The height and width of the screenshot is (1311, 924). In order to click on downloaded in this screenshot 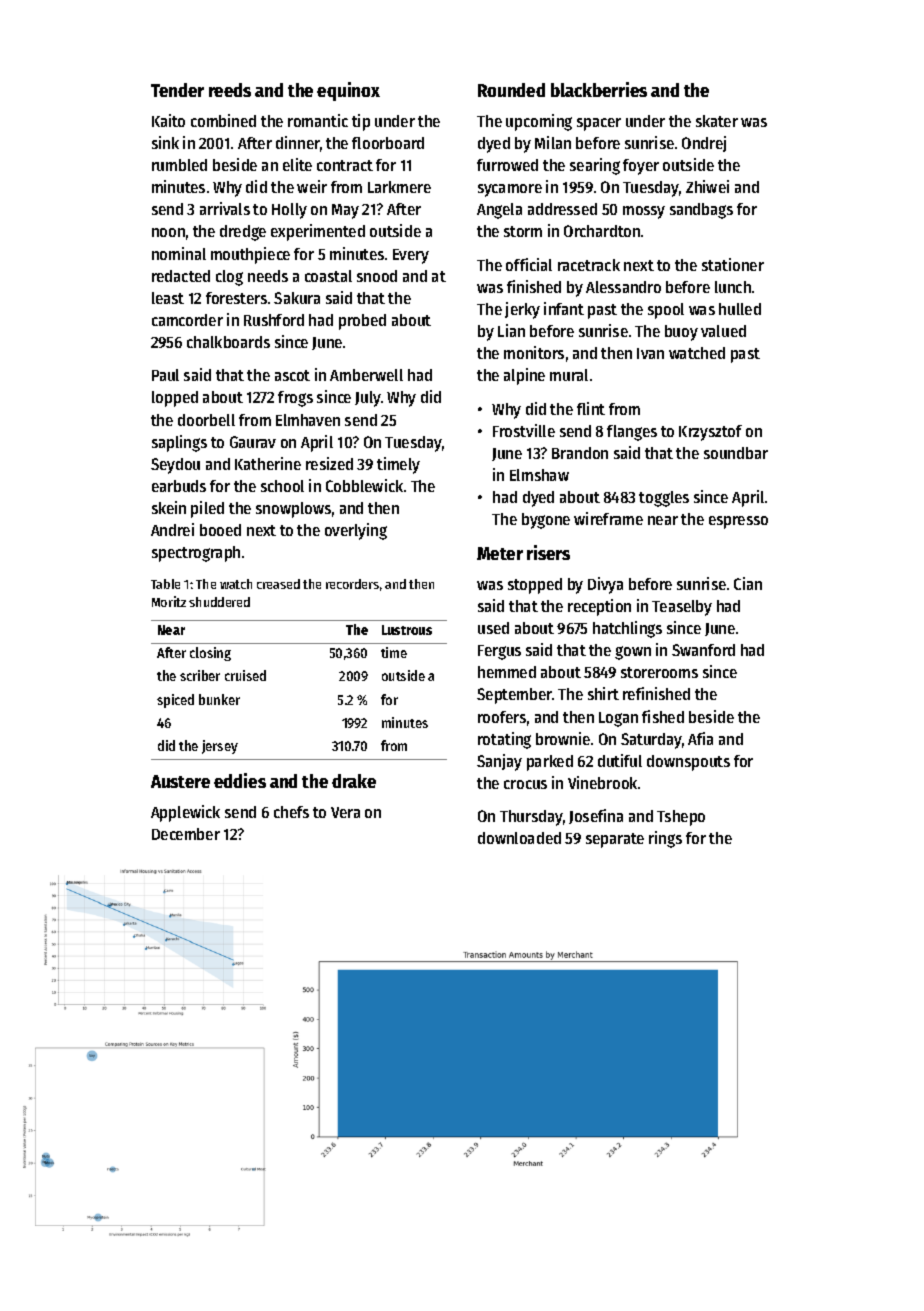, I will do `click(519, 838)`.
